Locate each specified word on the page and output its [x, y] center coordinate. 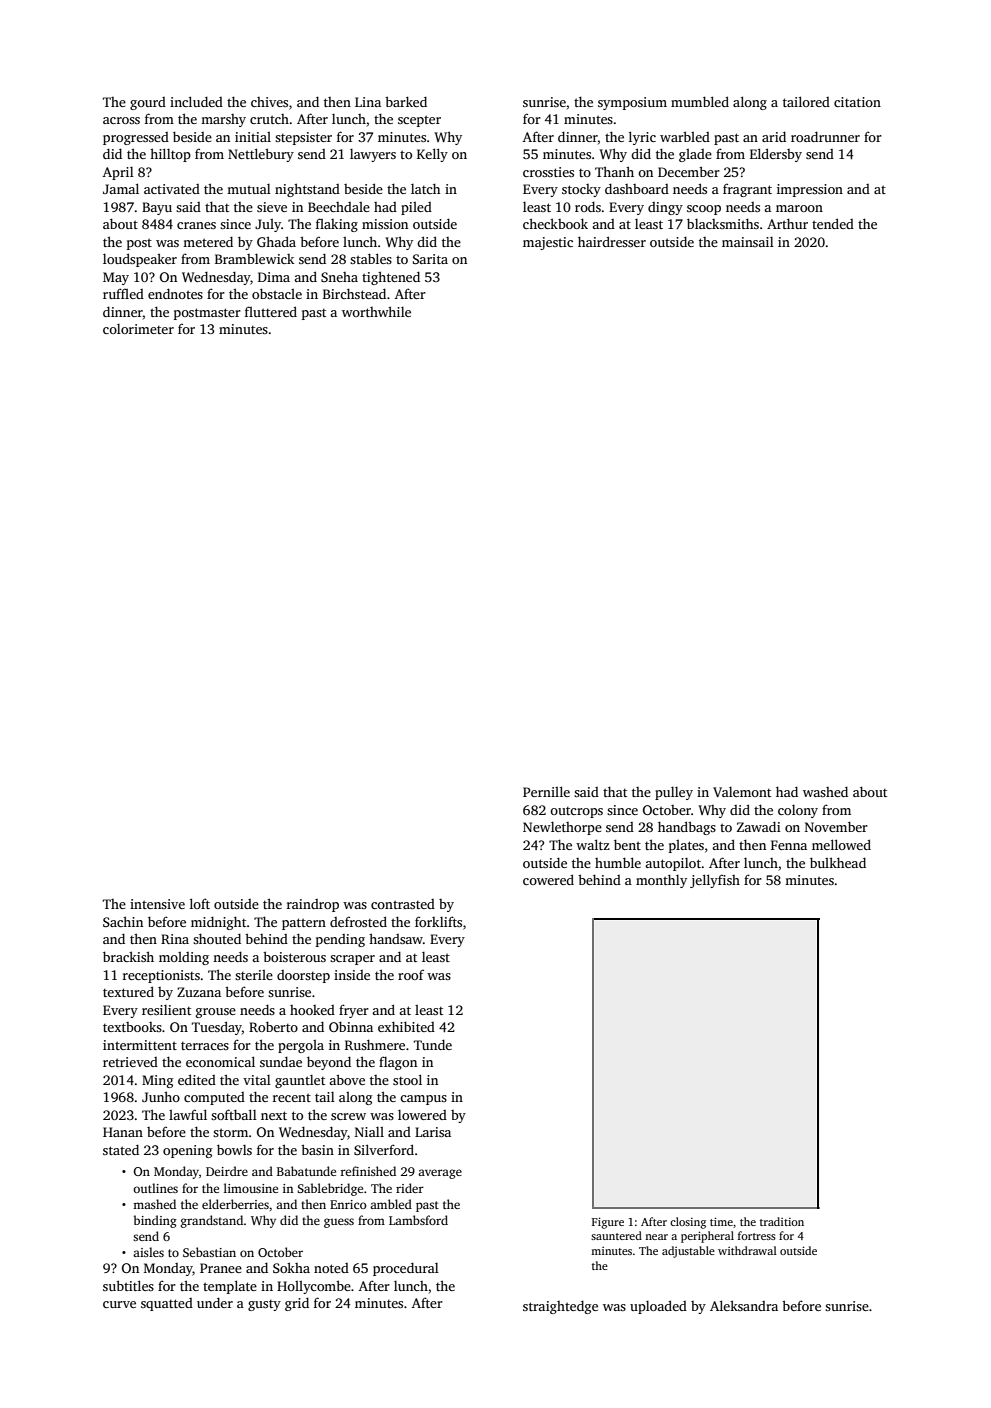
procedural [406, 1269]
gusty [264, 1305]
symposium [632, 103]
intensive [157, 904]
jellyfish [715, 881]
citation [857, 102]
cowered [548, 879]
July [268, 225]
